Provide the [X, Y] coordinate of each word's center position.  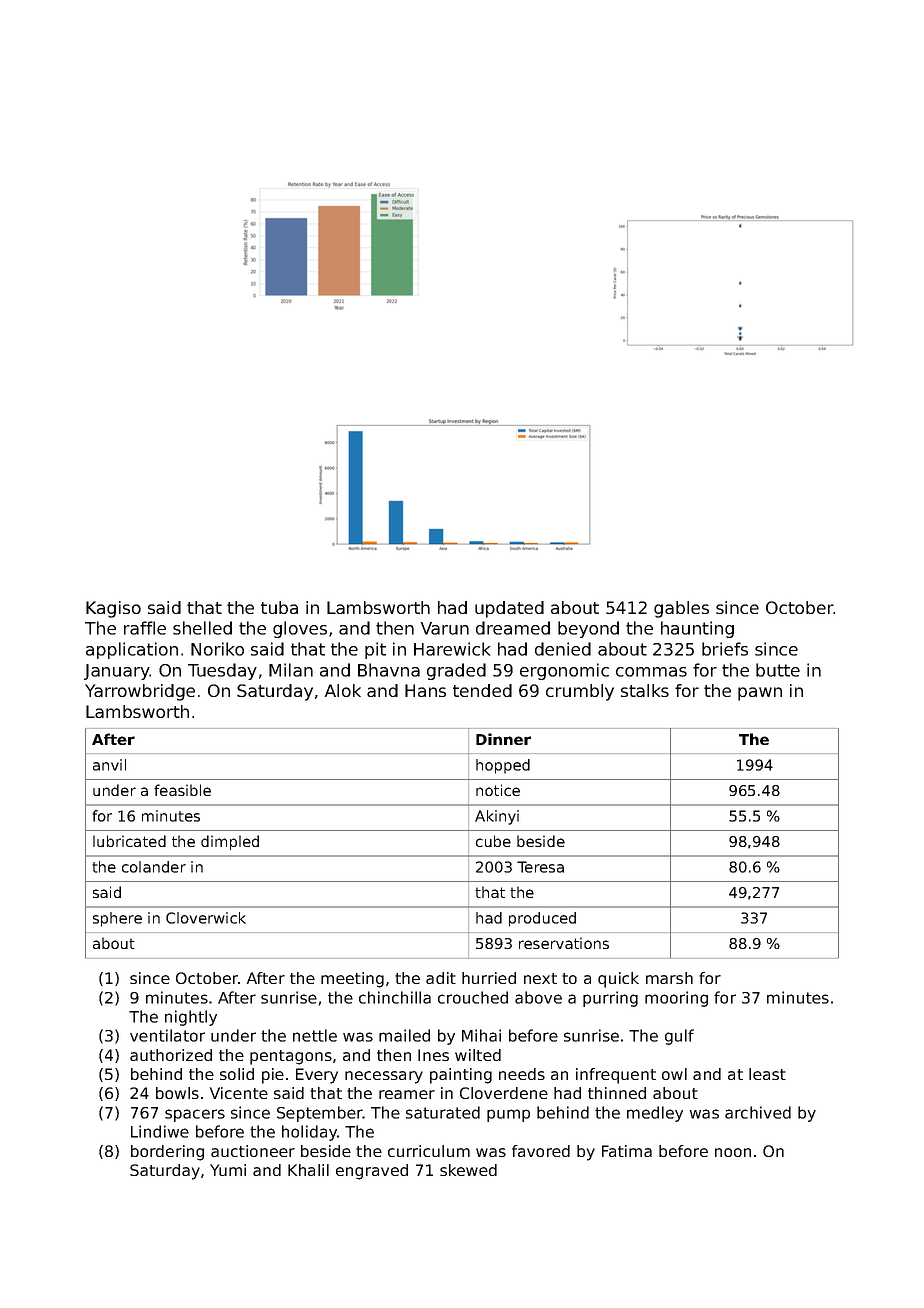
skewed [468, 1170]
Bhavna [389, 670]
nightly [191, 1018]
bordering [167, 1153]
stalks [645, 690]
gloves [300, 629]
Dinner [503, 739]
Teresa [540, 867]
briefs [725, 649]
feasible [182, 790]
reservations [564, 943]
